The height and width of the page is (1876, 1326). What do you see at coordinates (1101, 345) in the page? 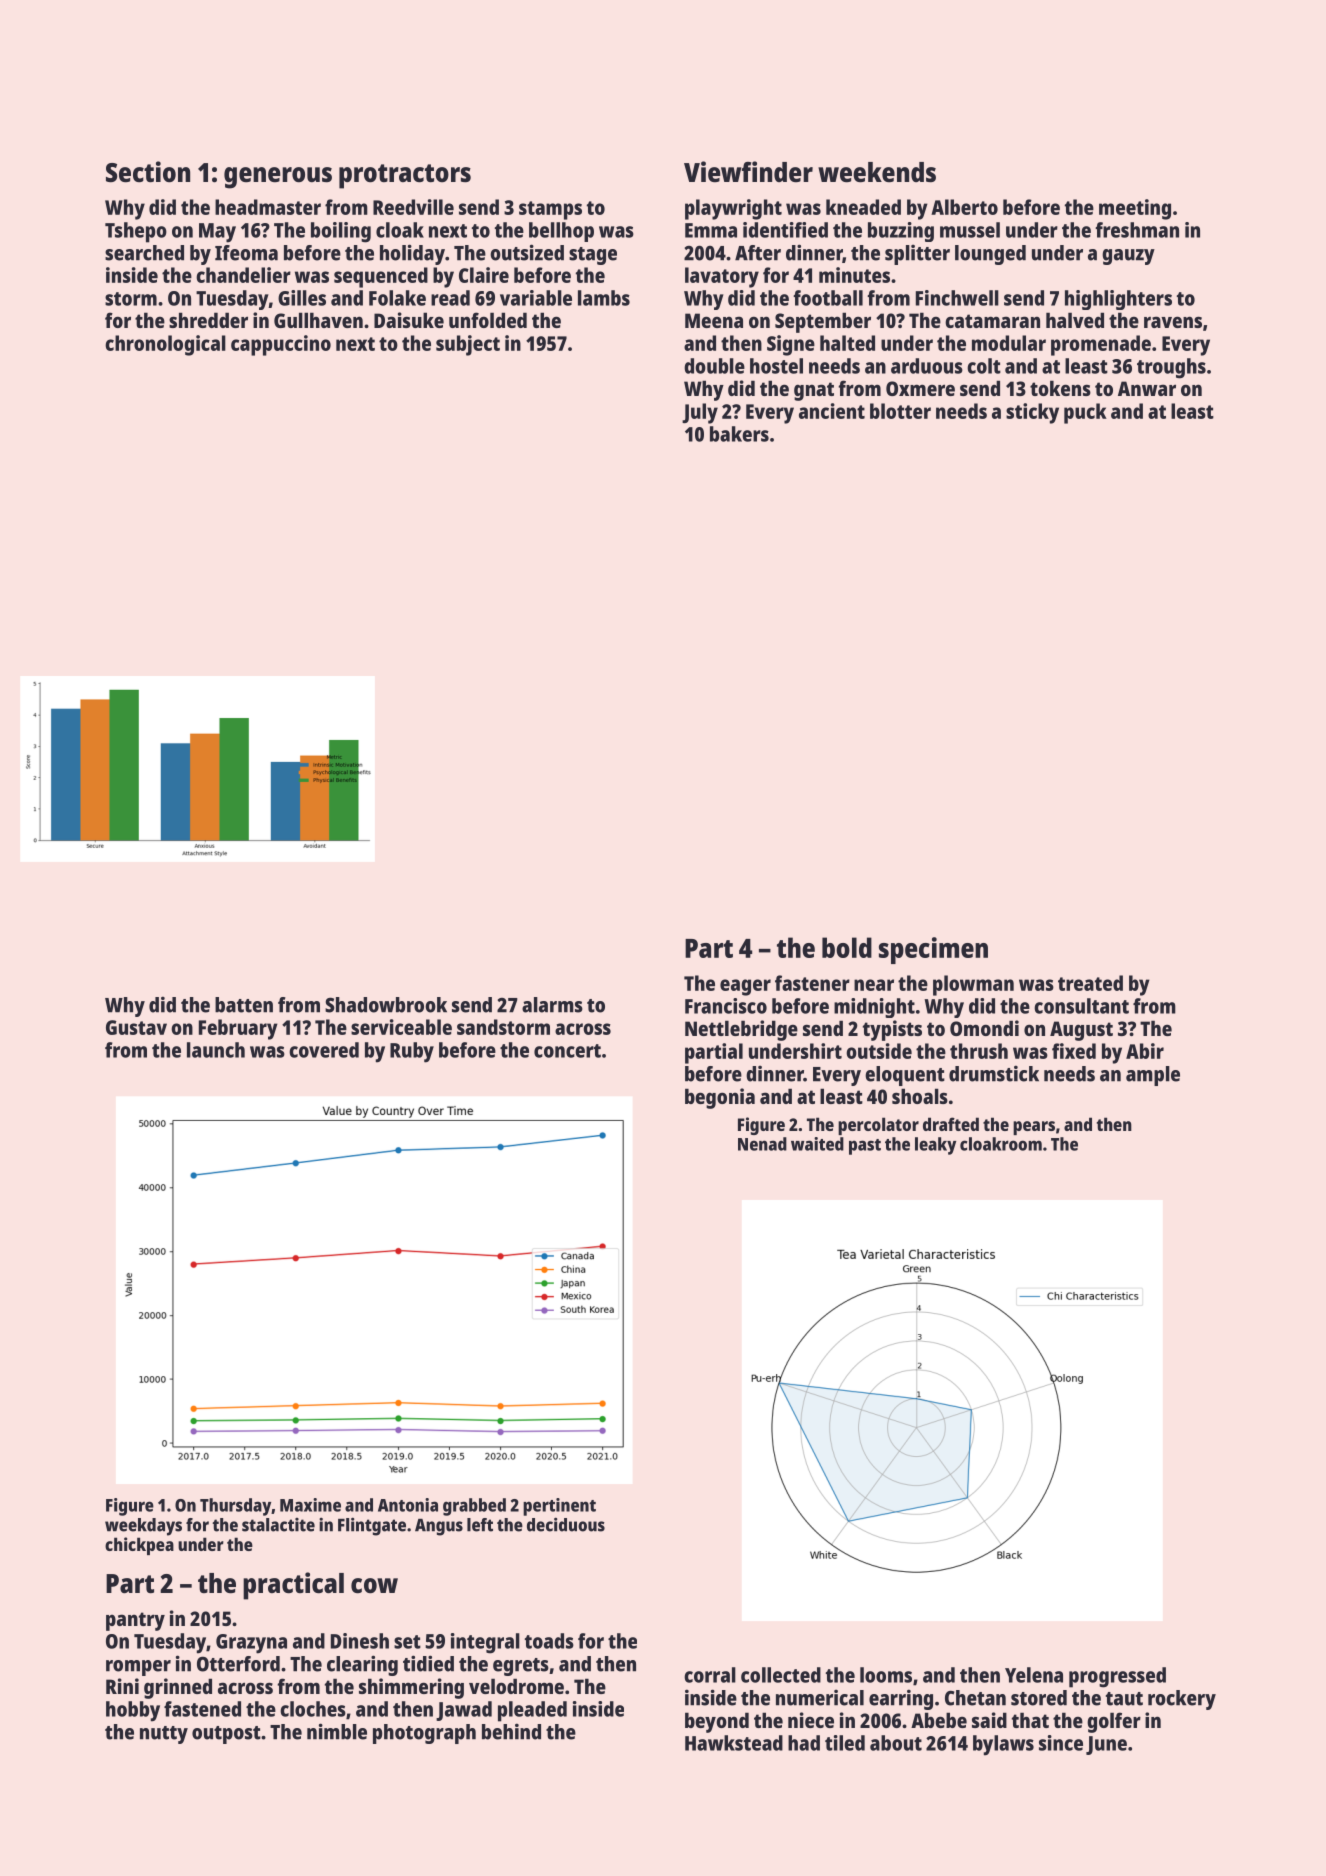
I see `promenade` at bounding box center [1101, 345].
